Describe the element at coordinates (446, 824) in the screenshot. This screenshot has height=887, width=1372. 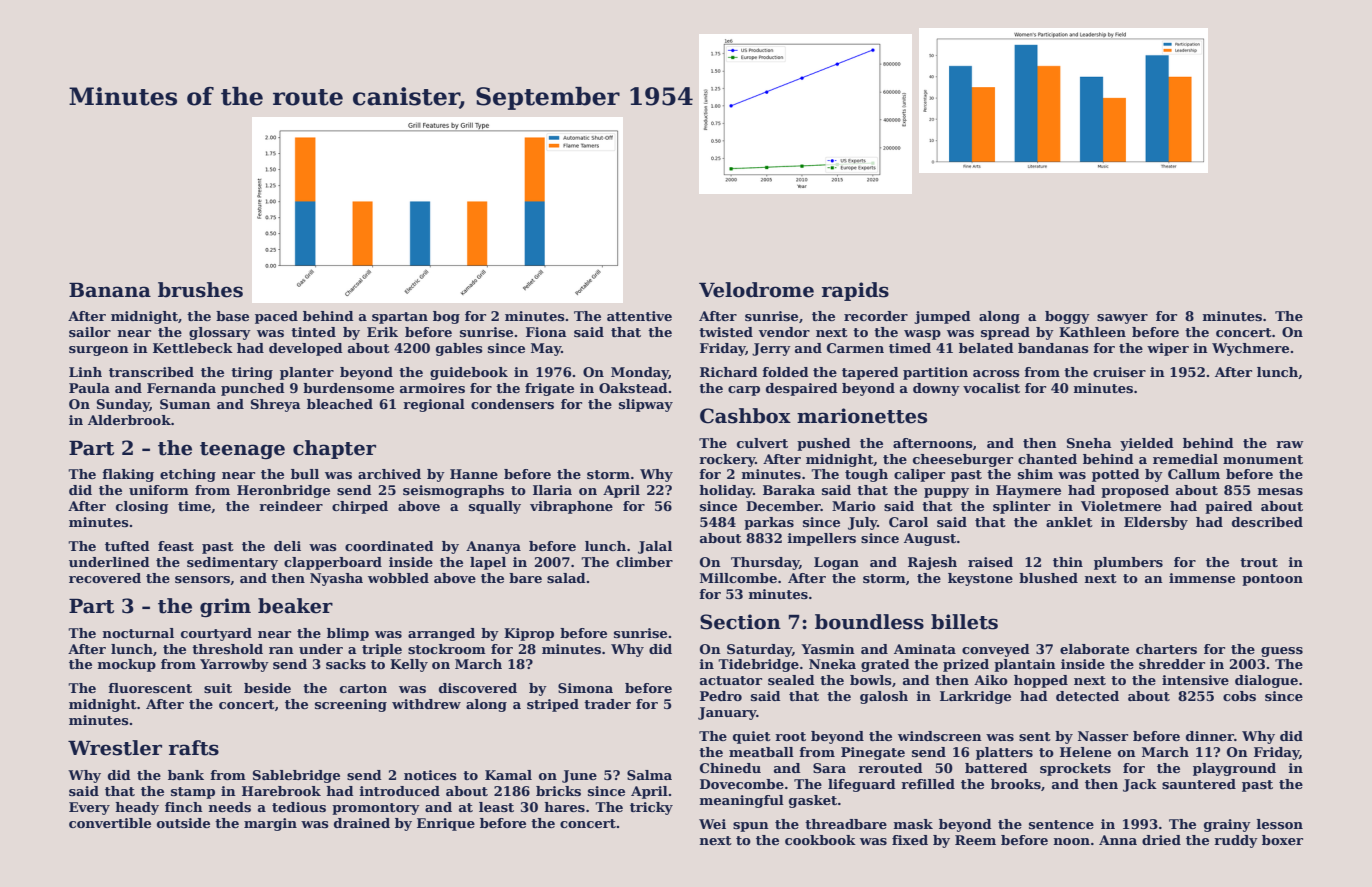
I see `Enrique` at that location.
